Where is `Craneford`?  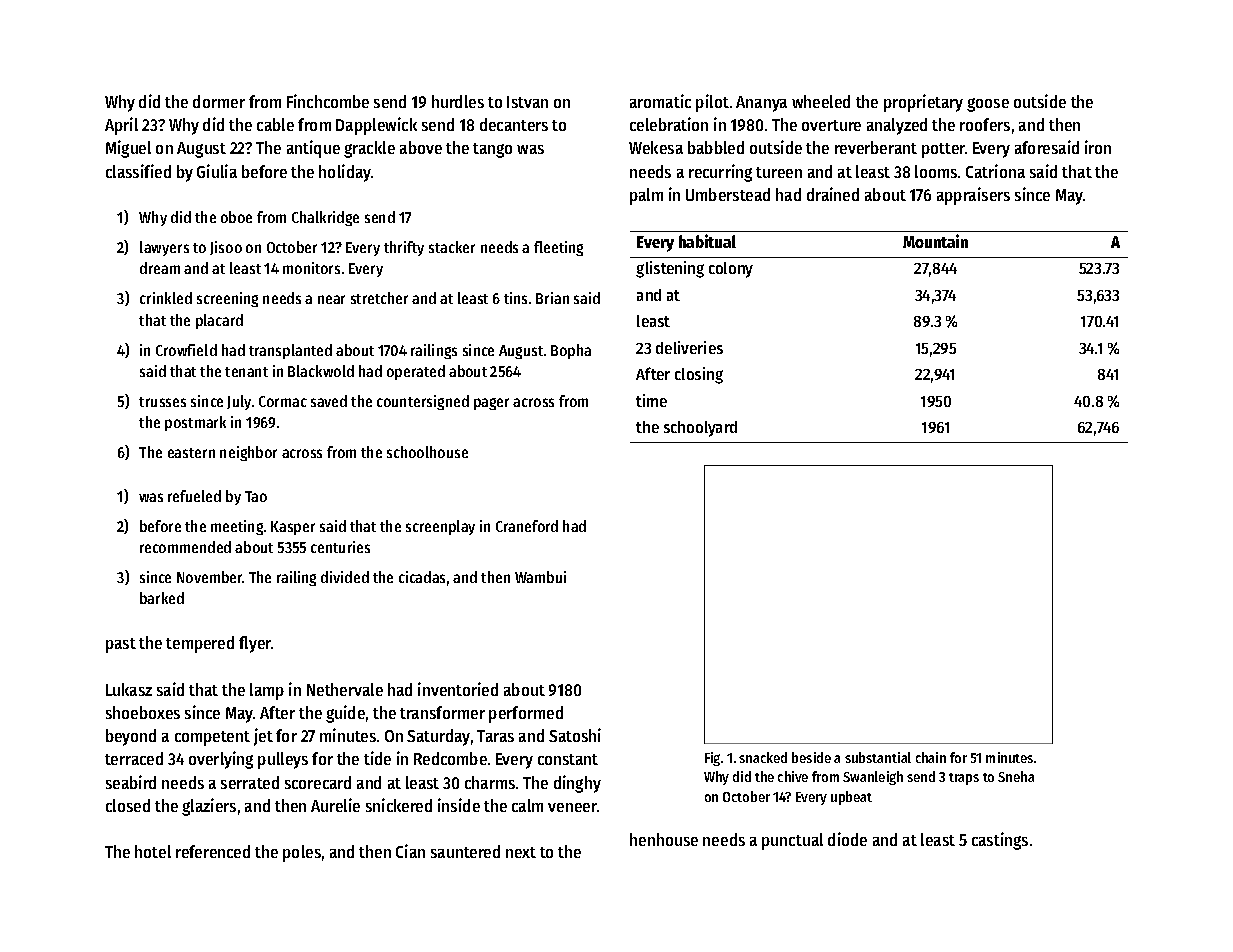 Craneford is located at coordinates (527, 526).
